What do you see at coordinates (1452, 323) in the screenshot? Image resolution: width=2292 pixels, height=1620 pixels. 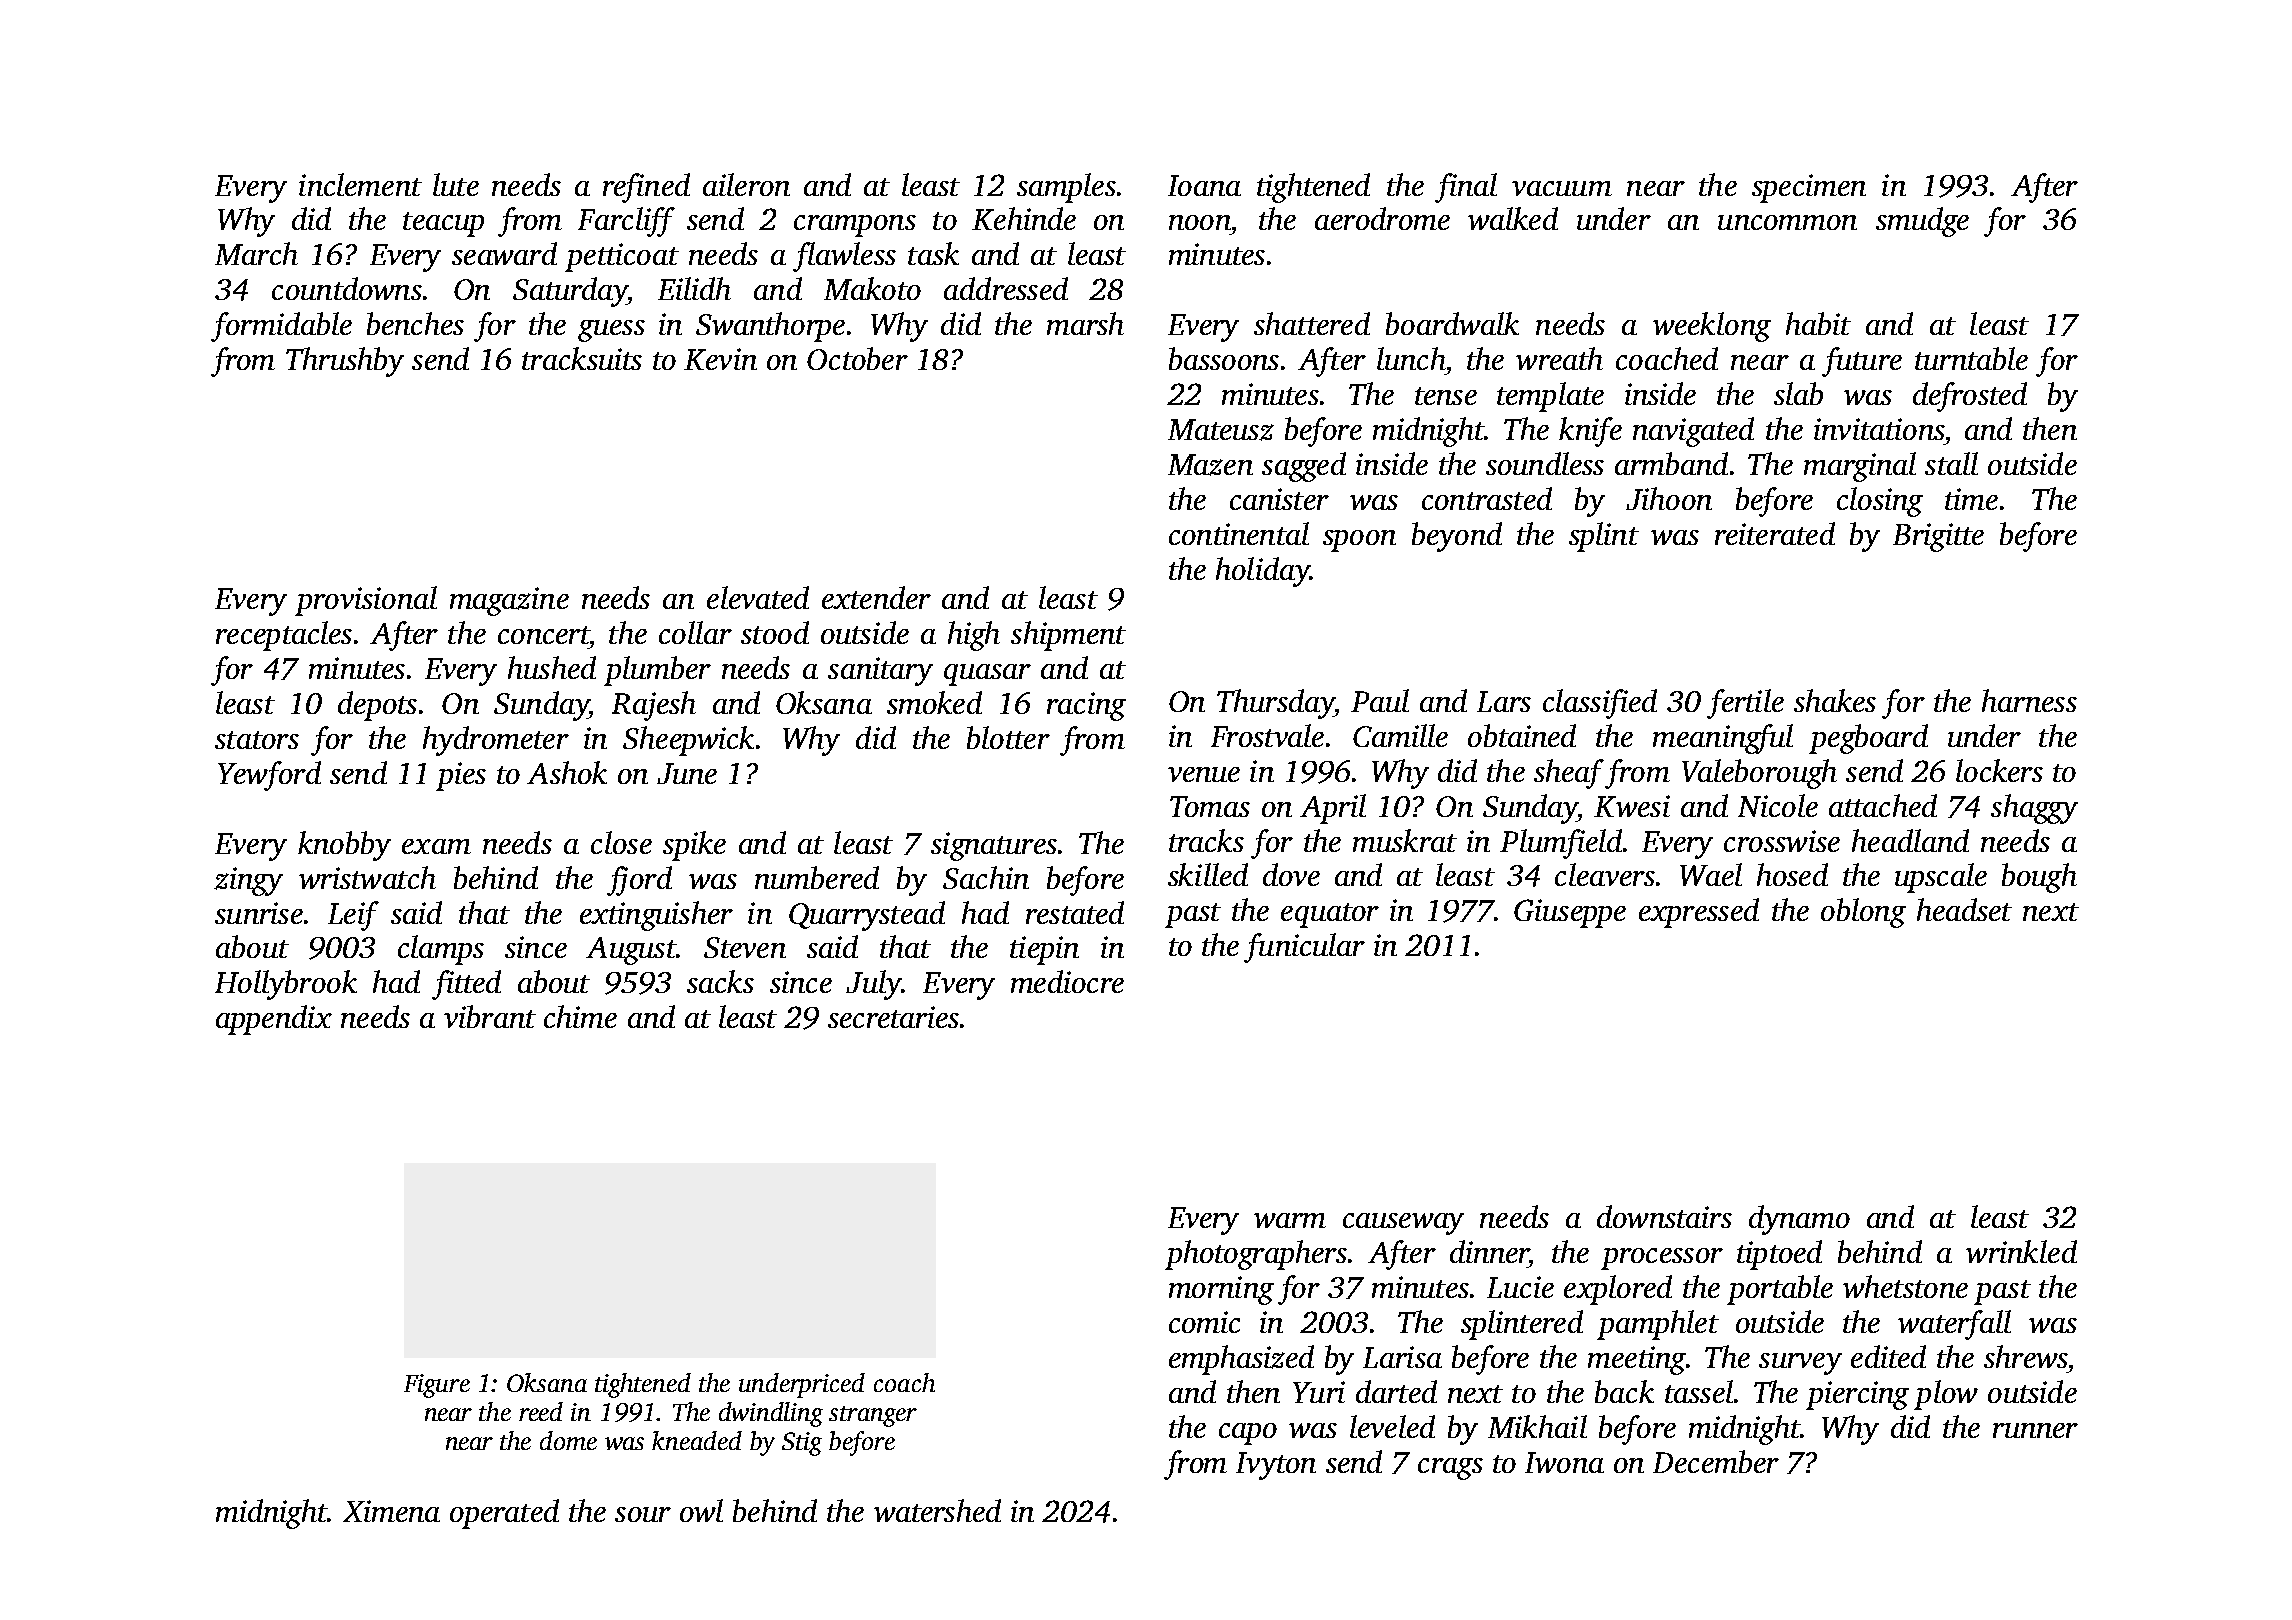 I see `boardwalk` at bounding box center [1452, 323].
